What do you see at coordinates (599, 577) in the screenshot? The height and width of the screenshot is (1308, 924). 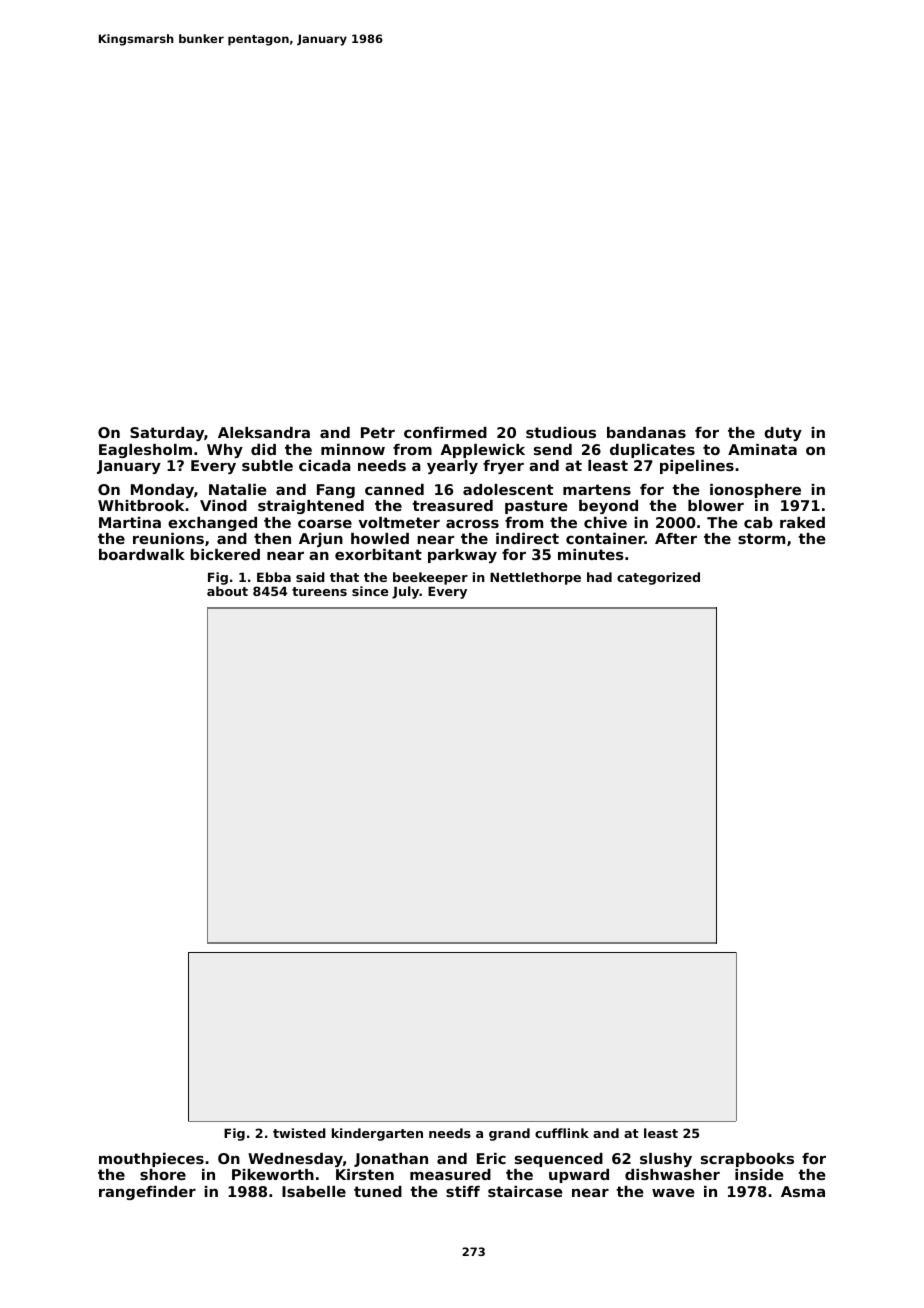 I see `had` at bounding box center [599, 577].
